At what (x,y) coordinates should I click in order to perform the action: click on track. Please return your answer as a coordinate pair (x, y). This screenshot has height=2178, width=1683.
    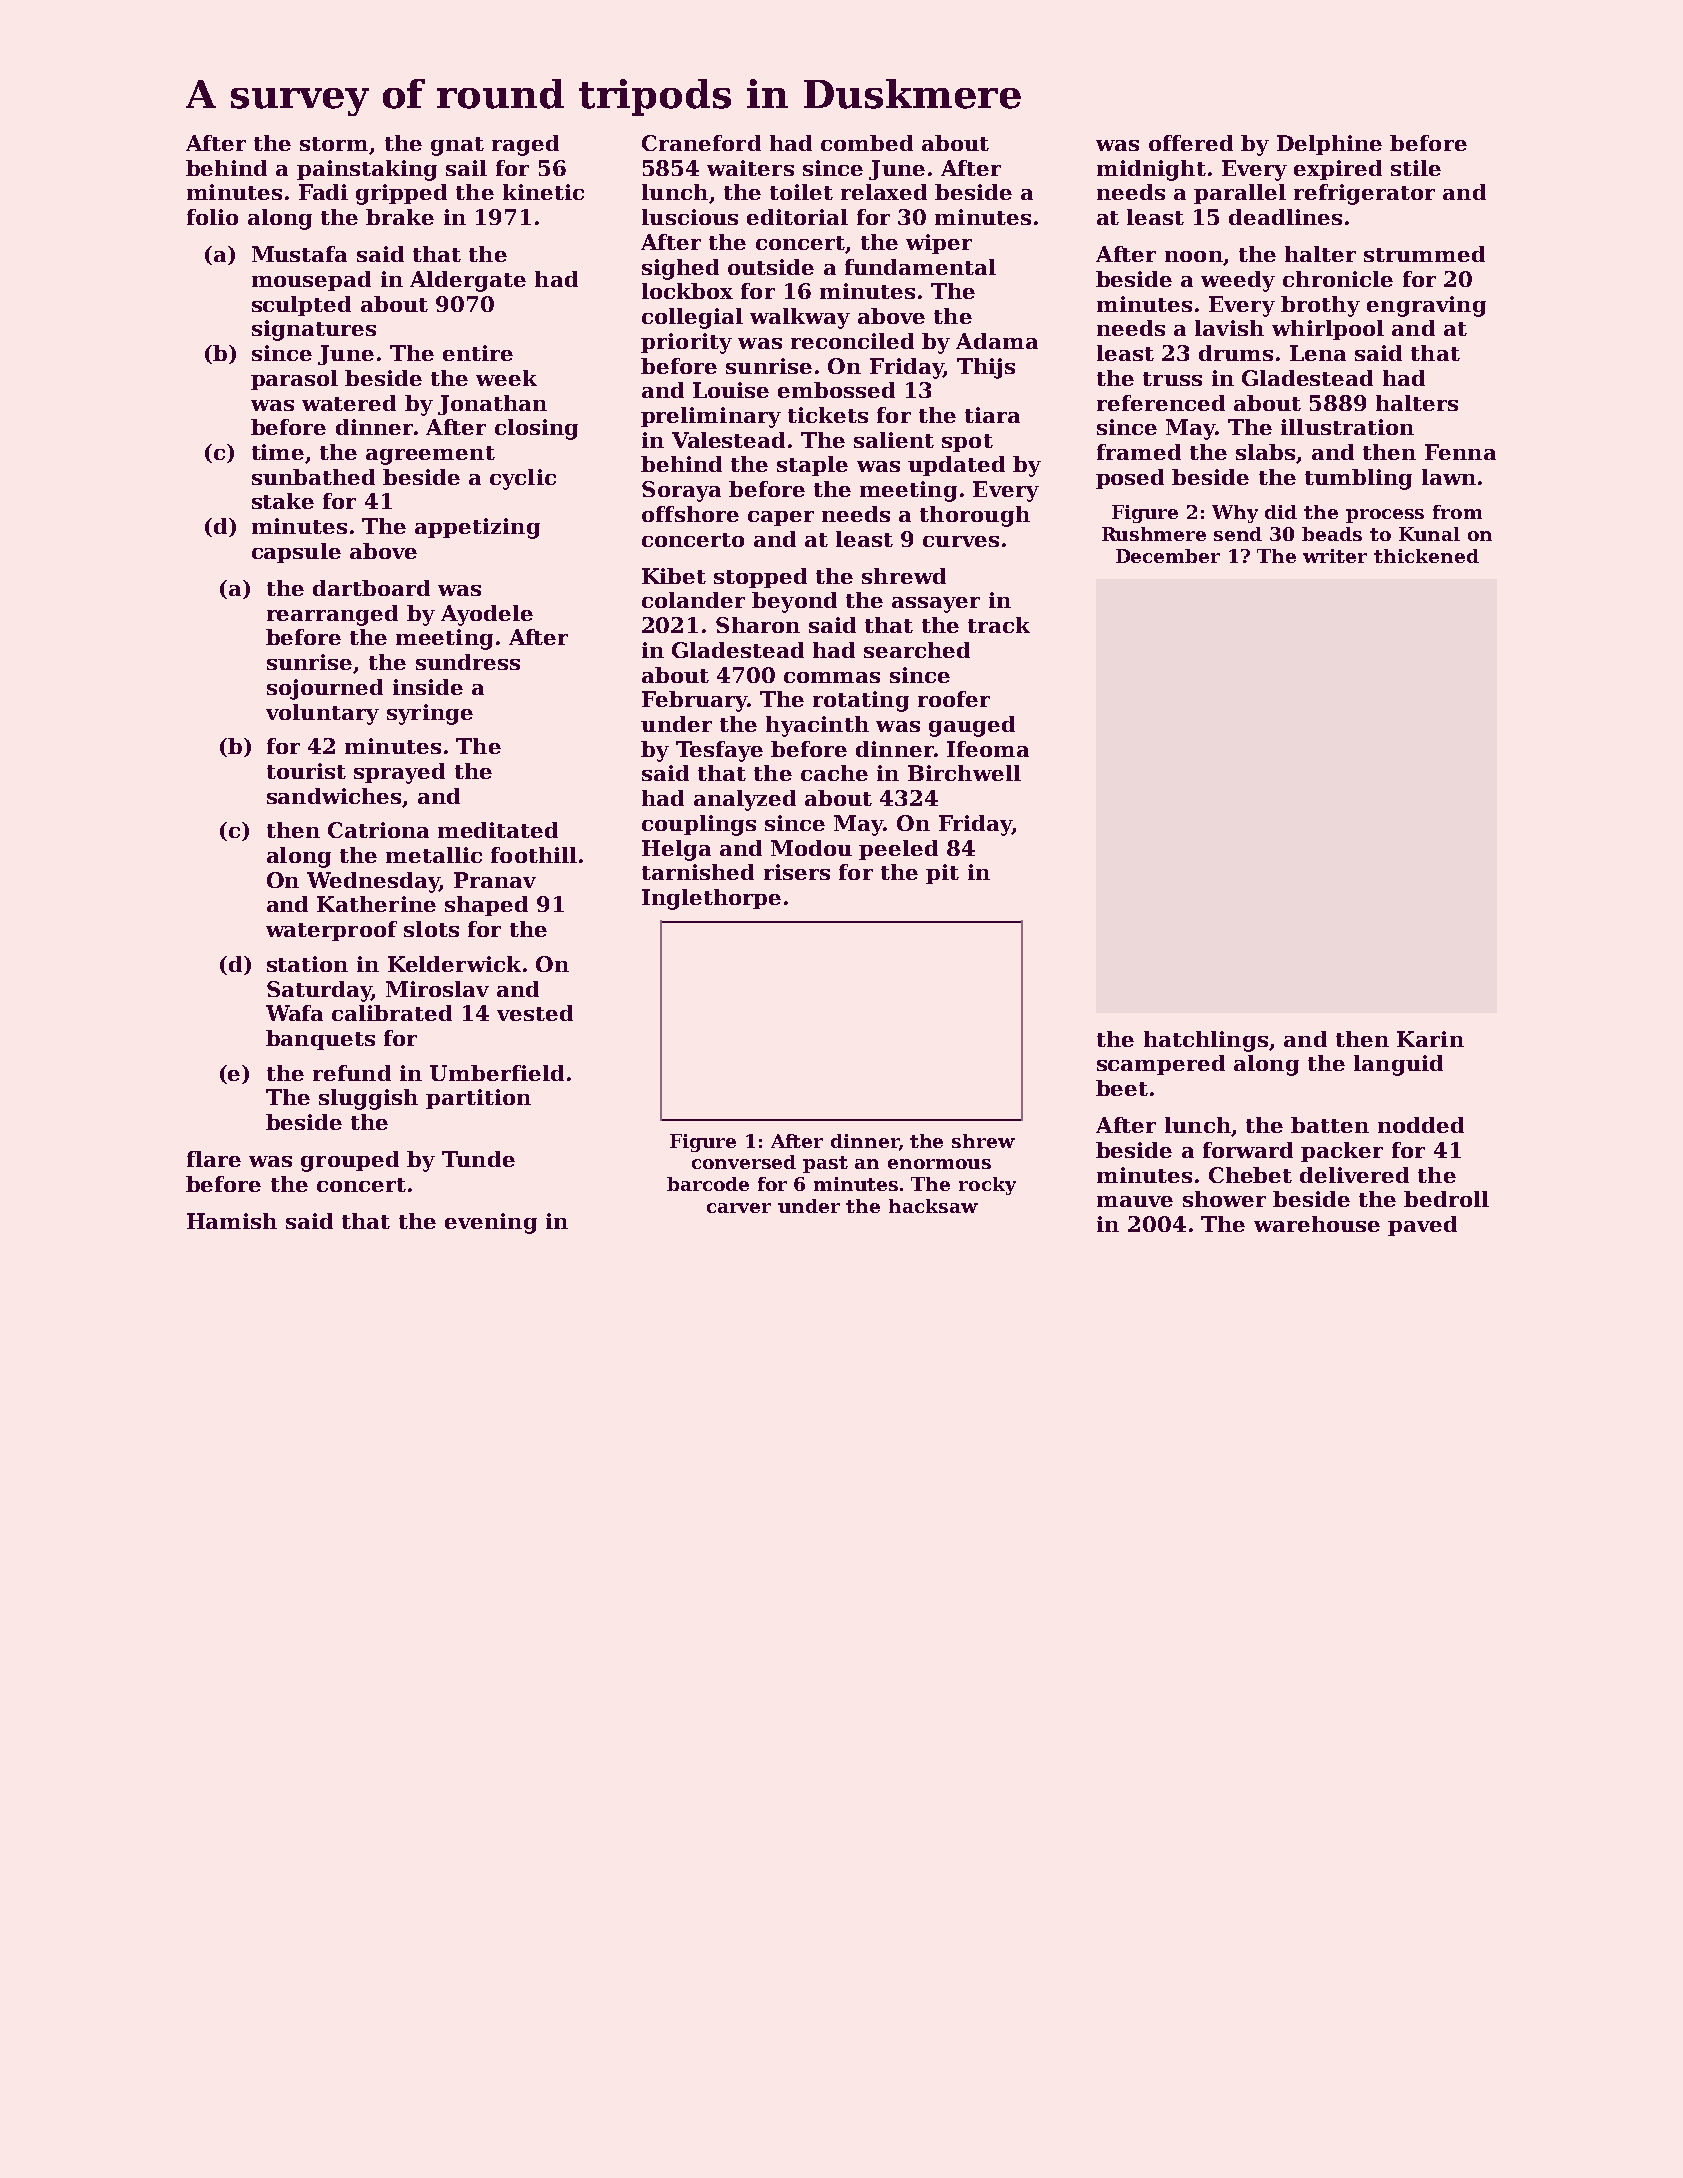
    Looking at the image, I should click on (999, 625).
